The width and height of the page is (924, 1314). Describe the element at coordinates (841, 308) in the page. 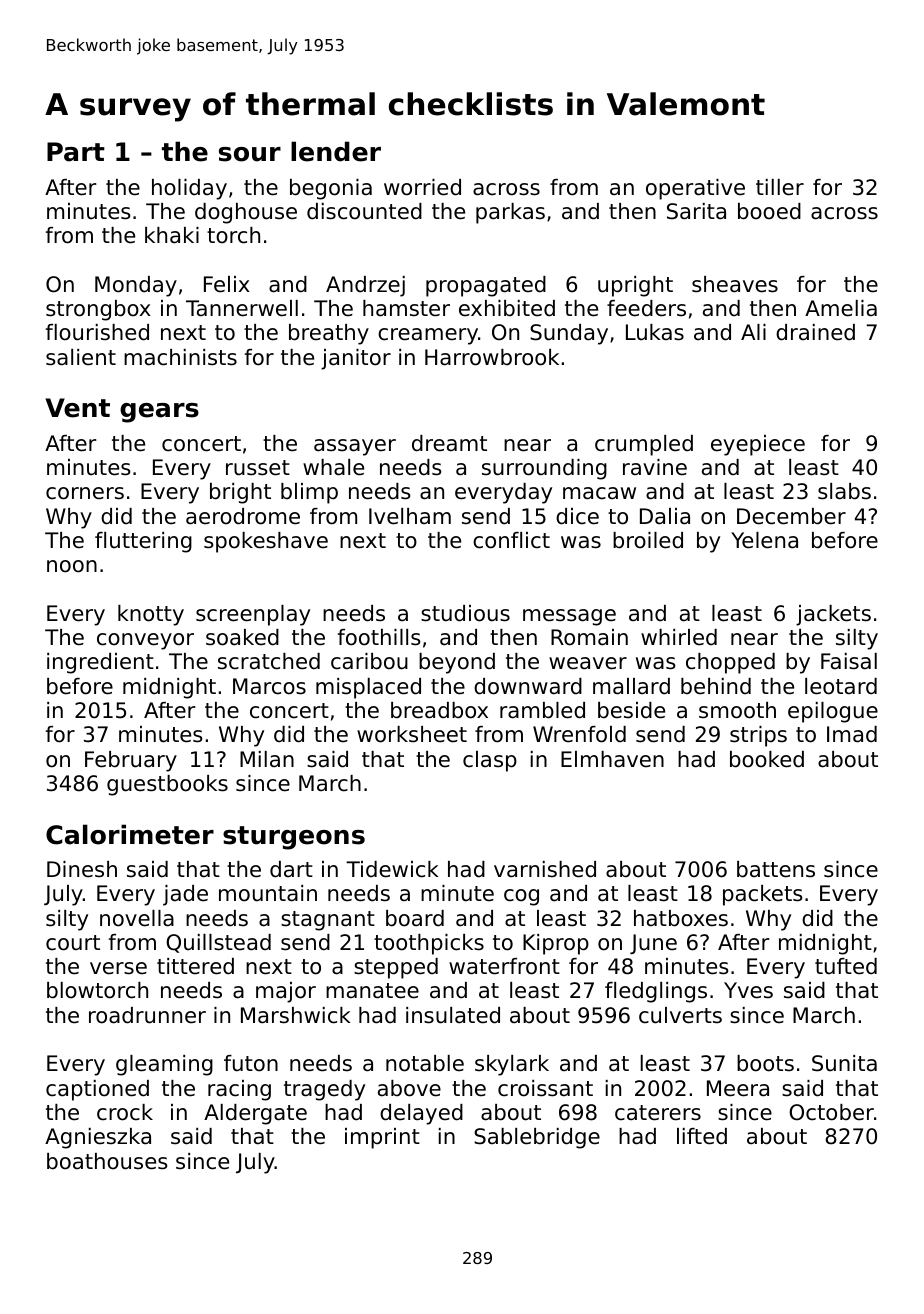

I see `Amelia` at that location.
